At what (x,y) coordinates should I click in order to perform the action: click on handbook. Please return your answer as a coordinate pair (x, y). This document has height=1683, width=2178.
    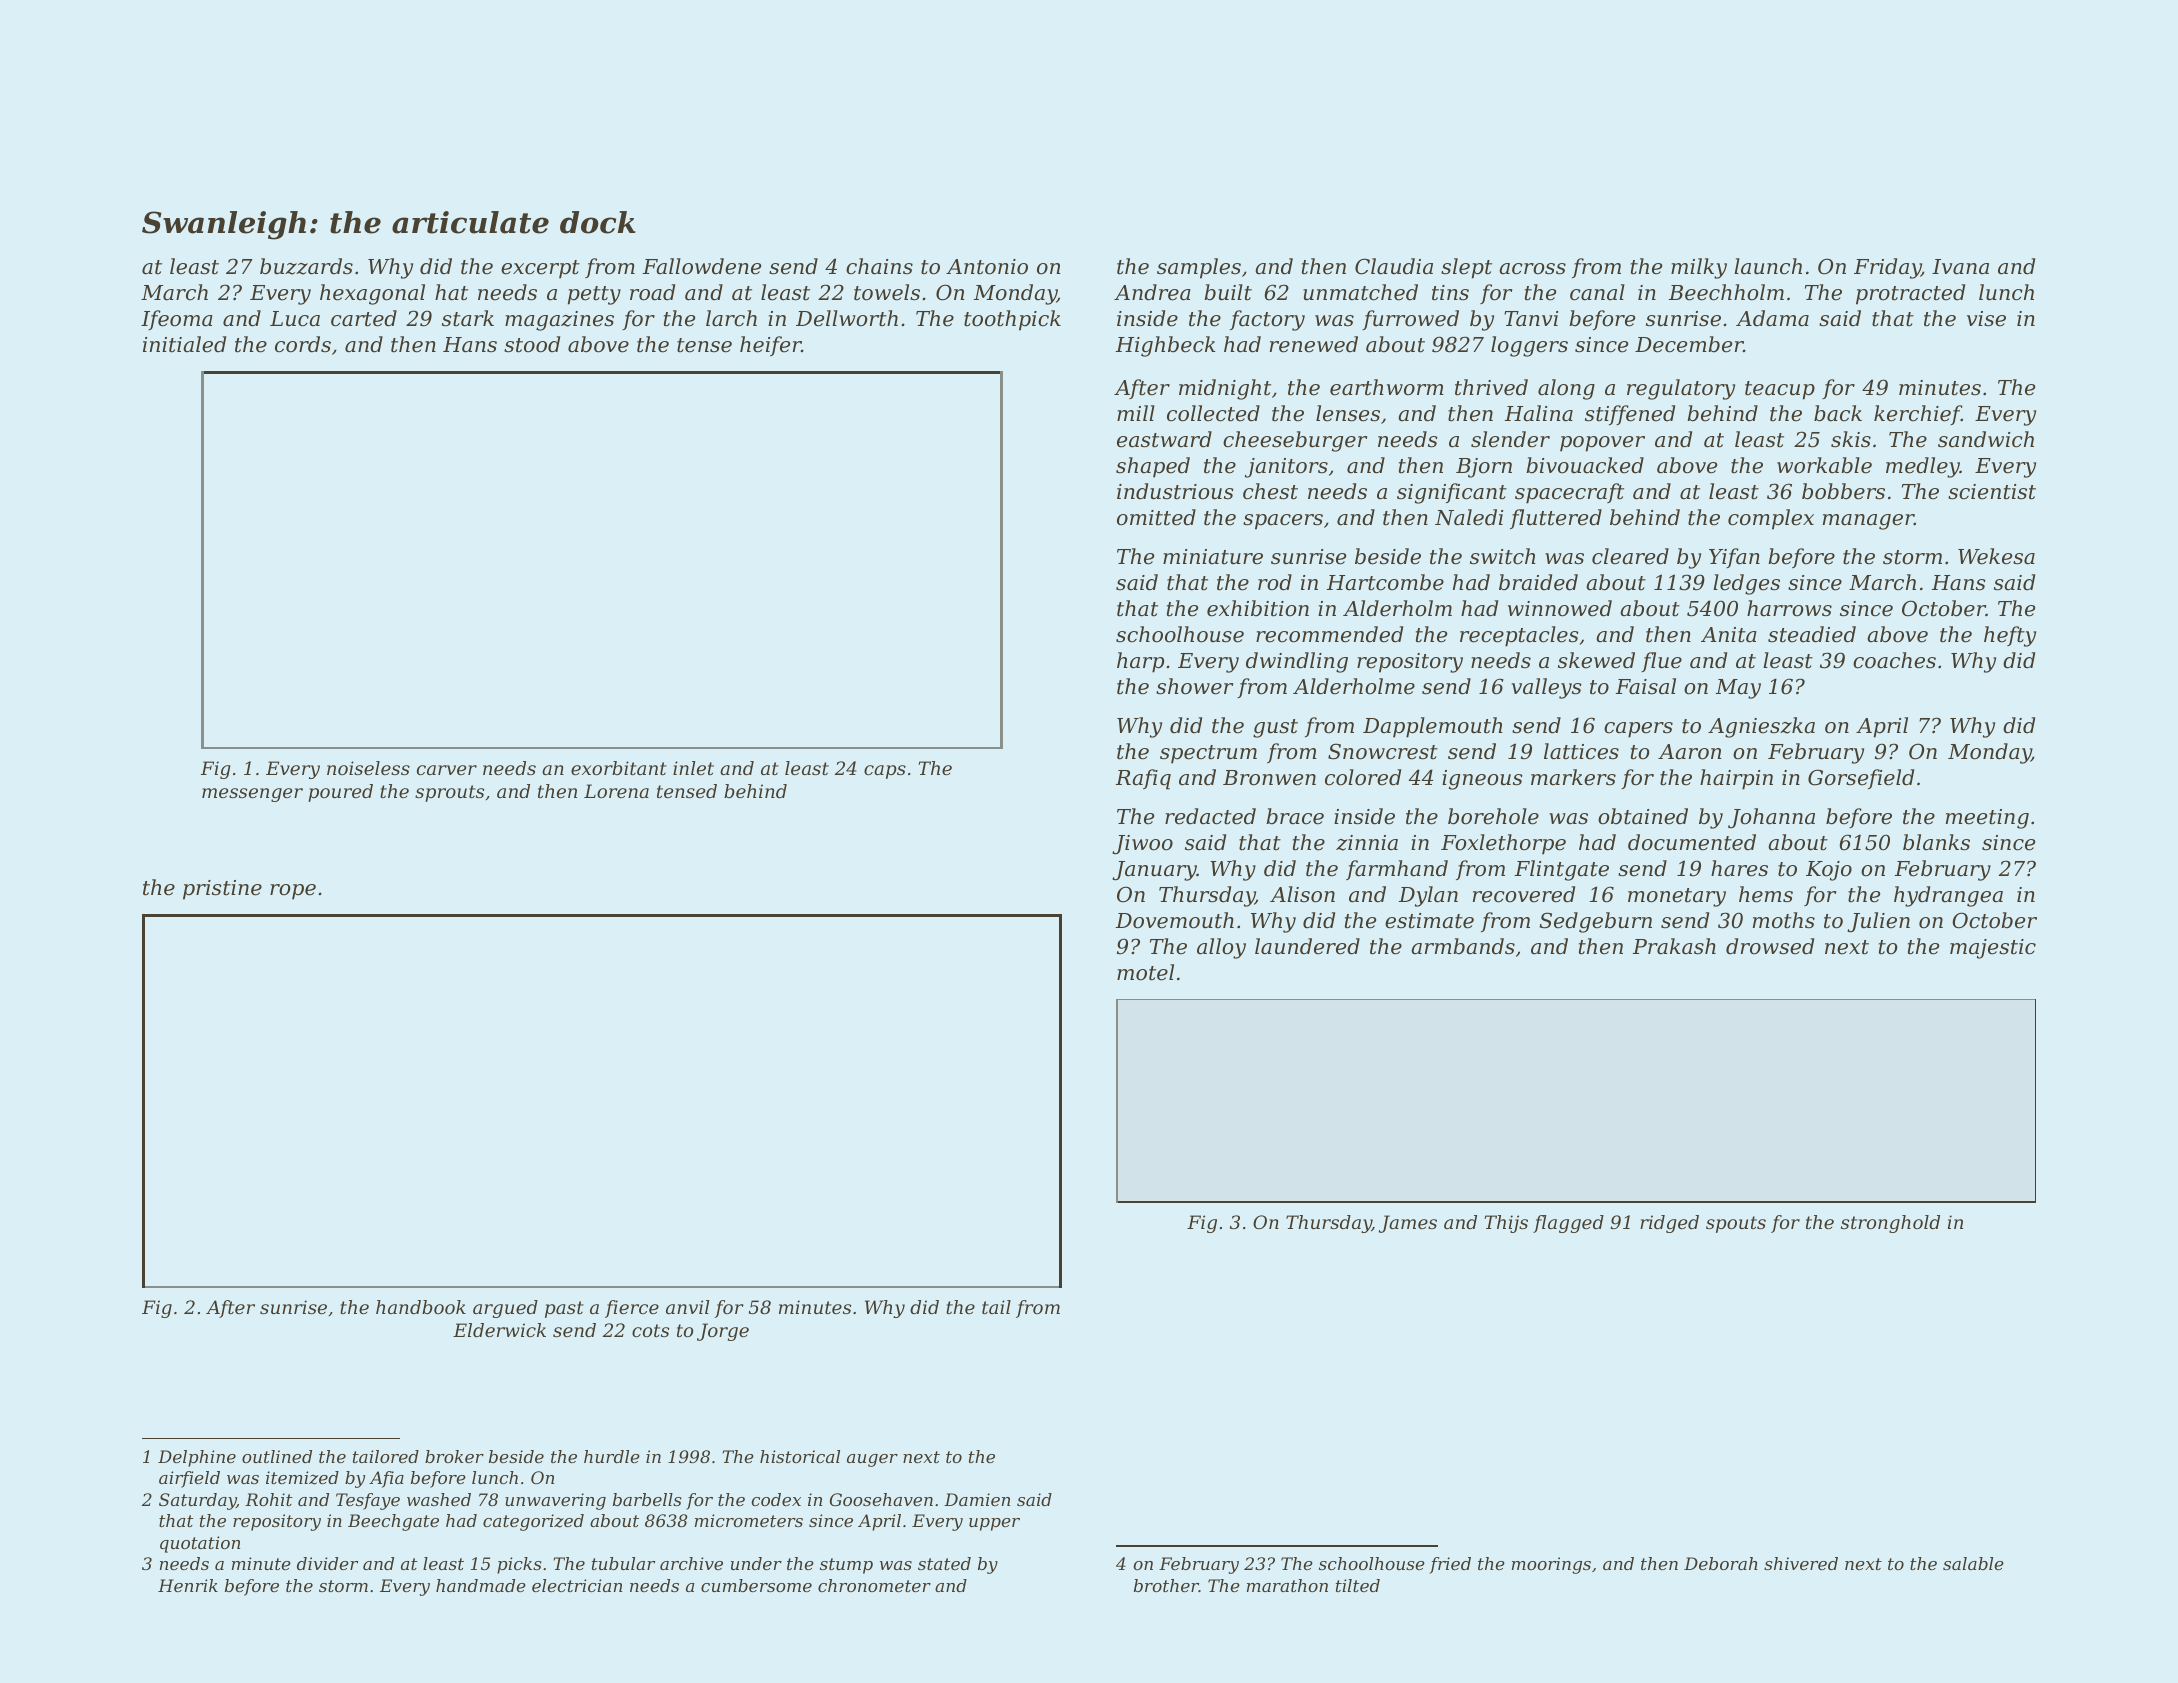
    Looking at the image, I should click on (421, 1307).
